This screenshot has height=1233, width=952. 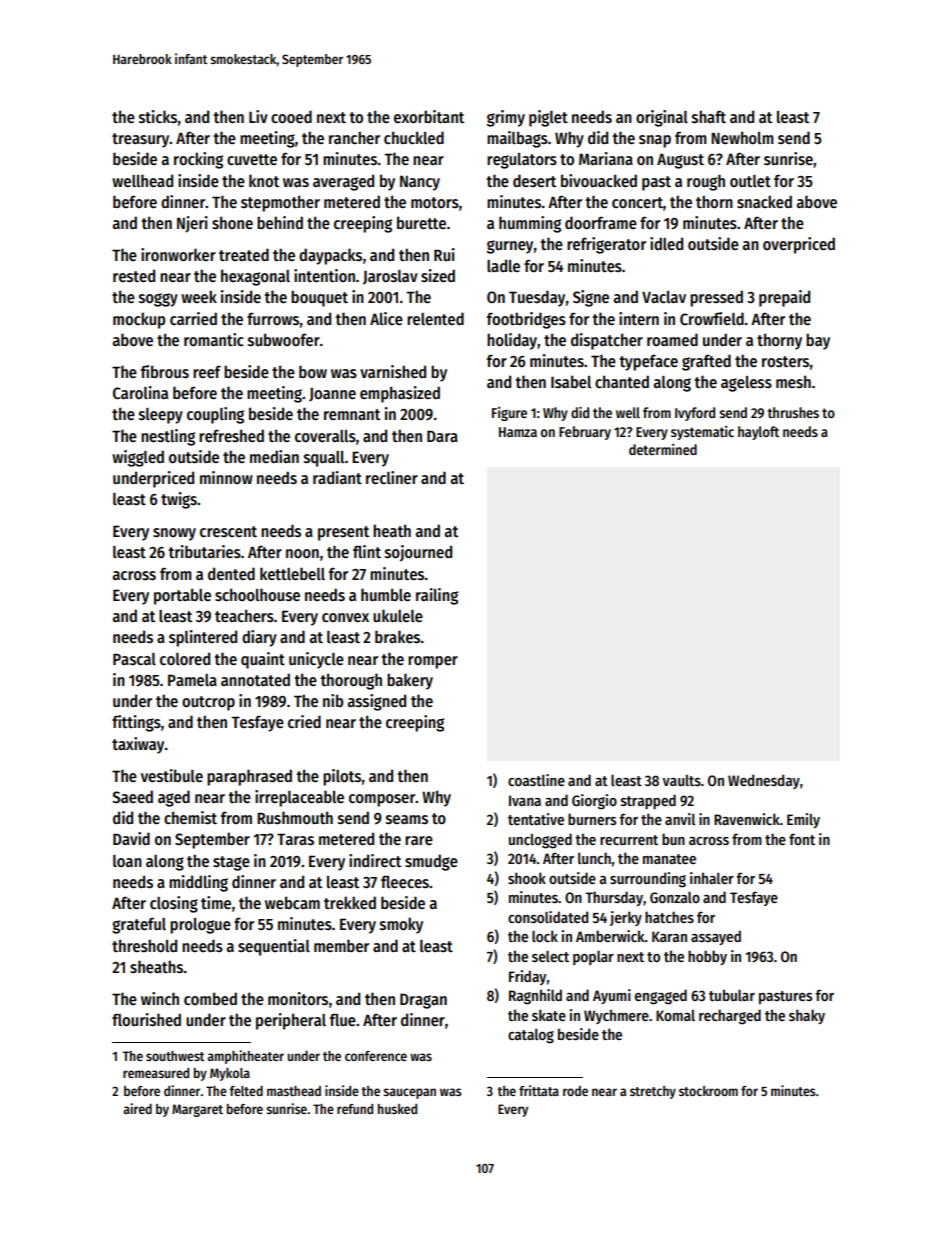 I want to click on hayloft, so click(x=758, y=433).
